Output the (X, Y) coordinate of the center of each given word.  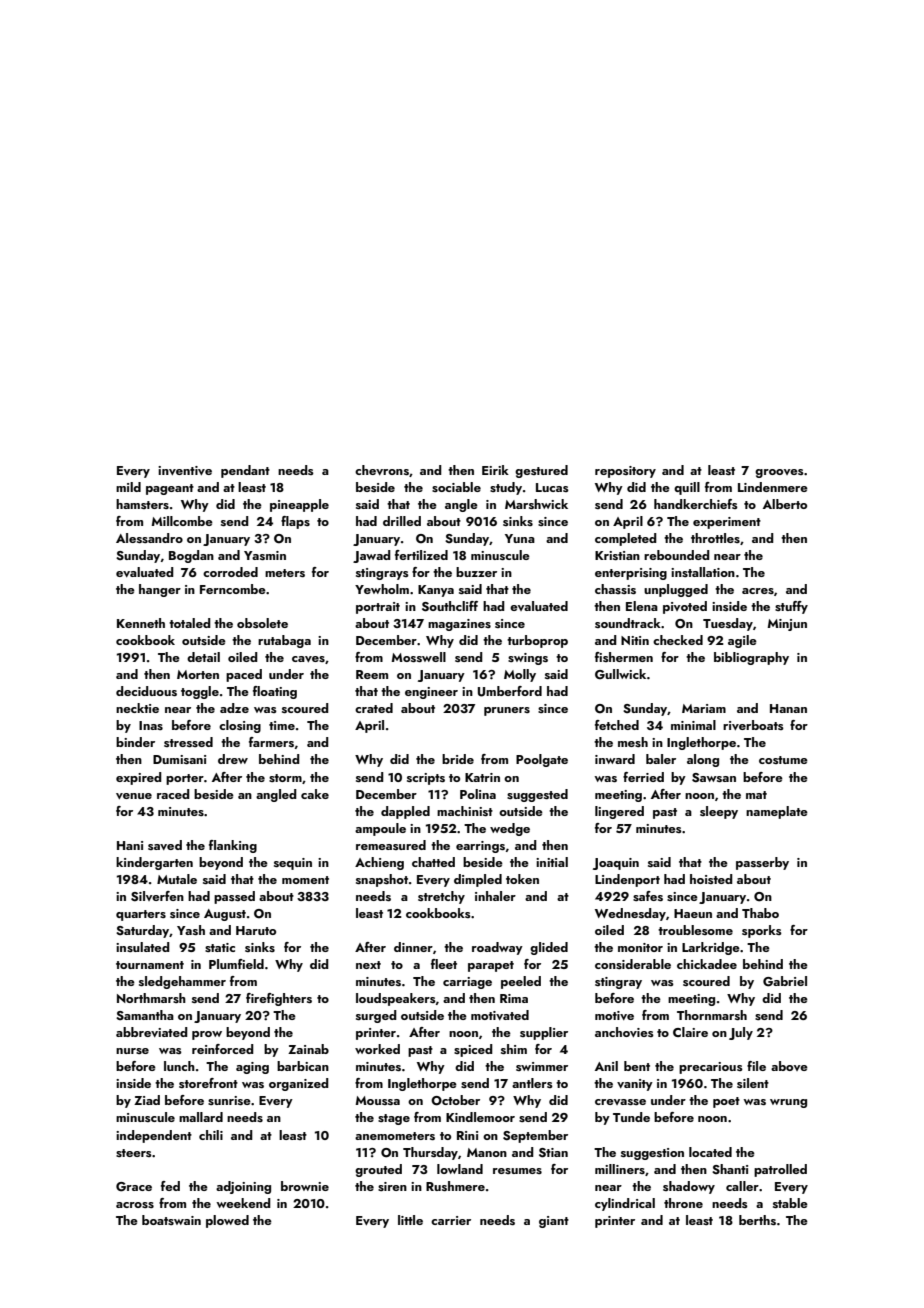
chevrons (382, 470)
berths (757, 1220)
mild (128, 487)
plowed (227, 1221)
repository (625, 472)
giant (554, 1222)
